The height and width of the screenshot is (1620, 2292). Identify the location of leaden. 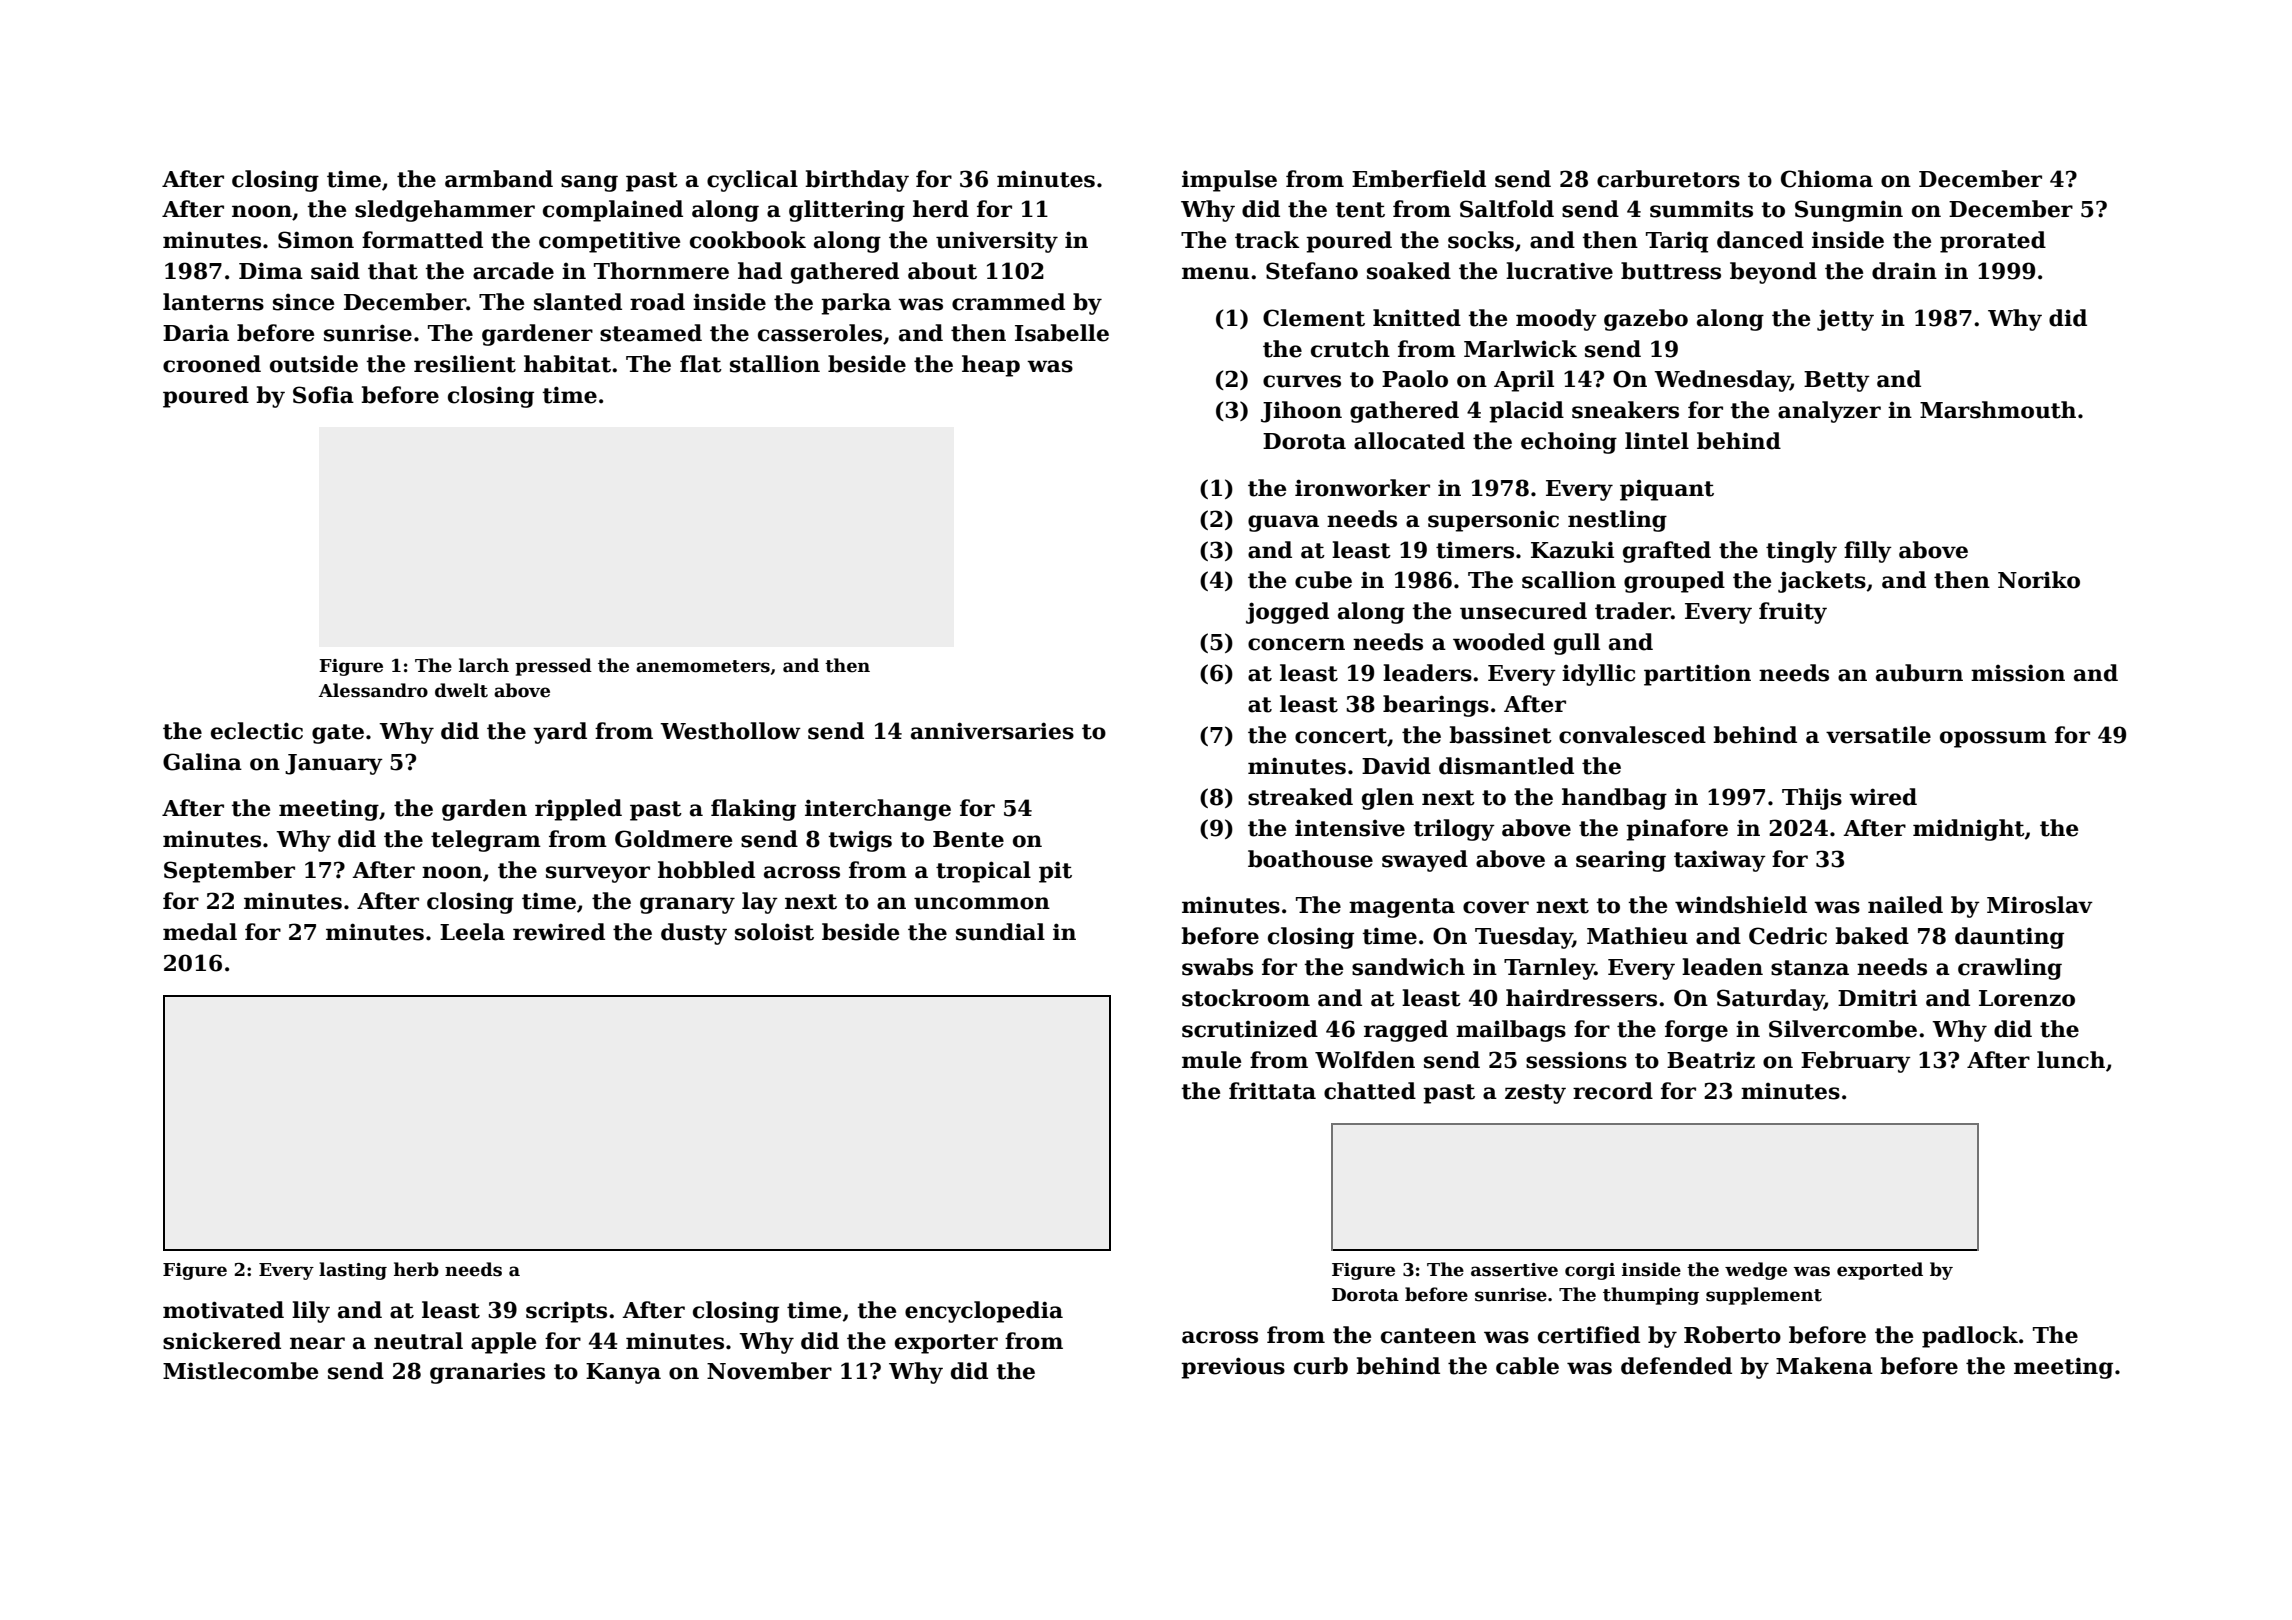
(1722, 967).
